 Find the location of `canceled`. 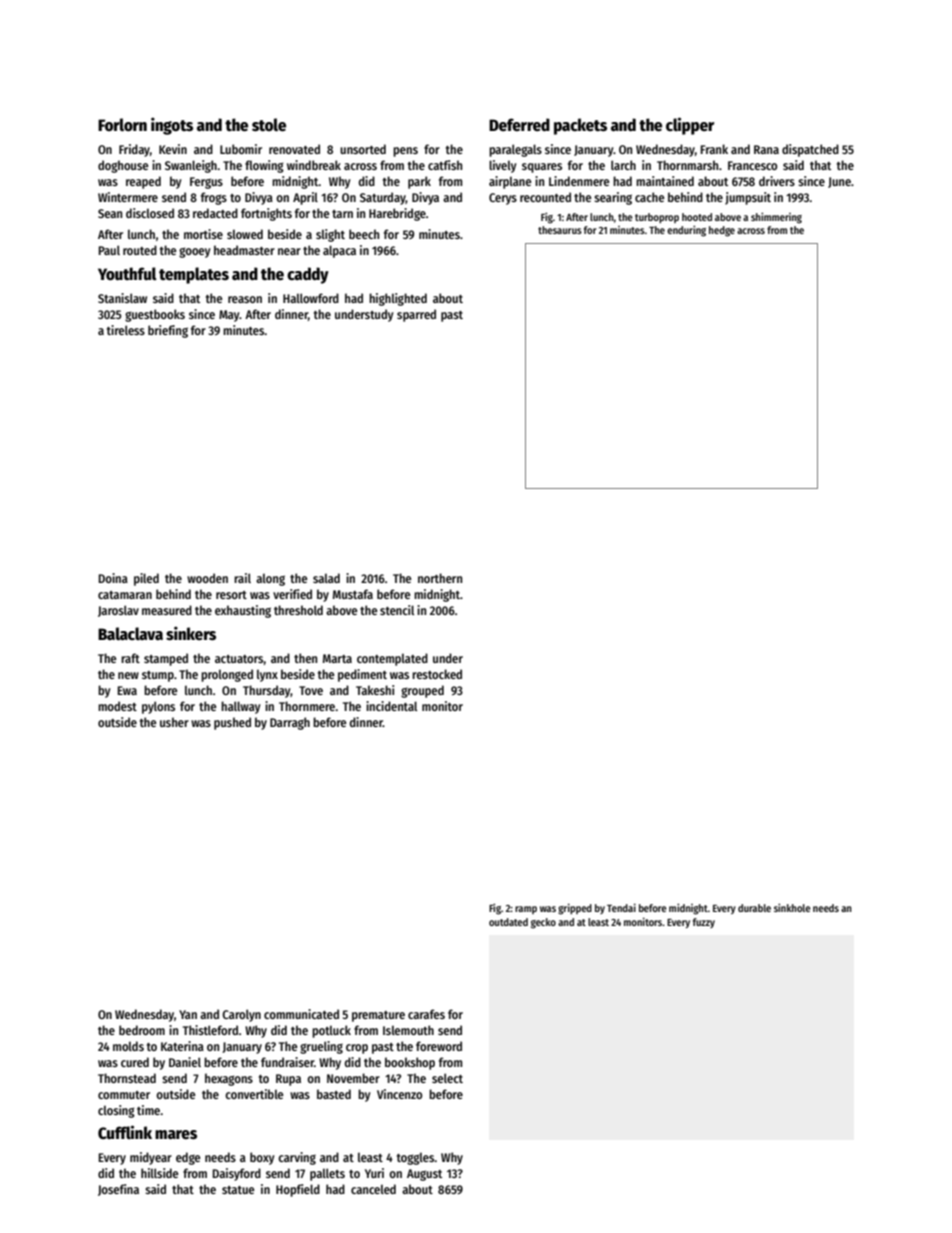

canceled is located at coordinates (373, 1189).
